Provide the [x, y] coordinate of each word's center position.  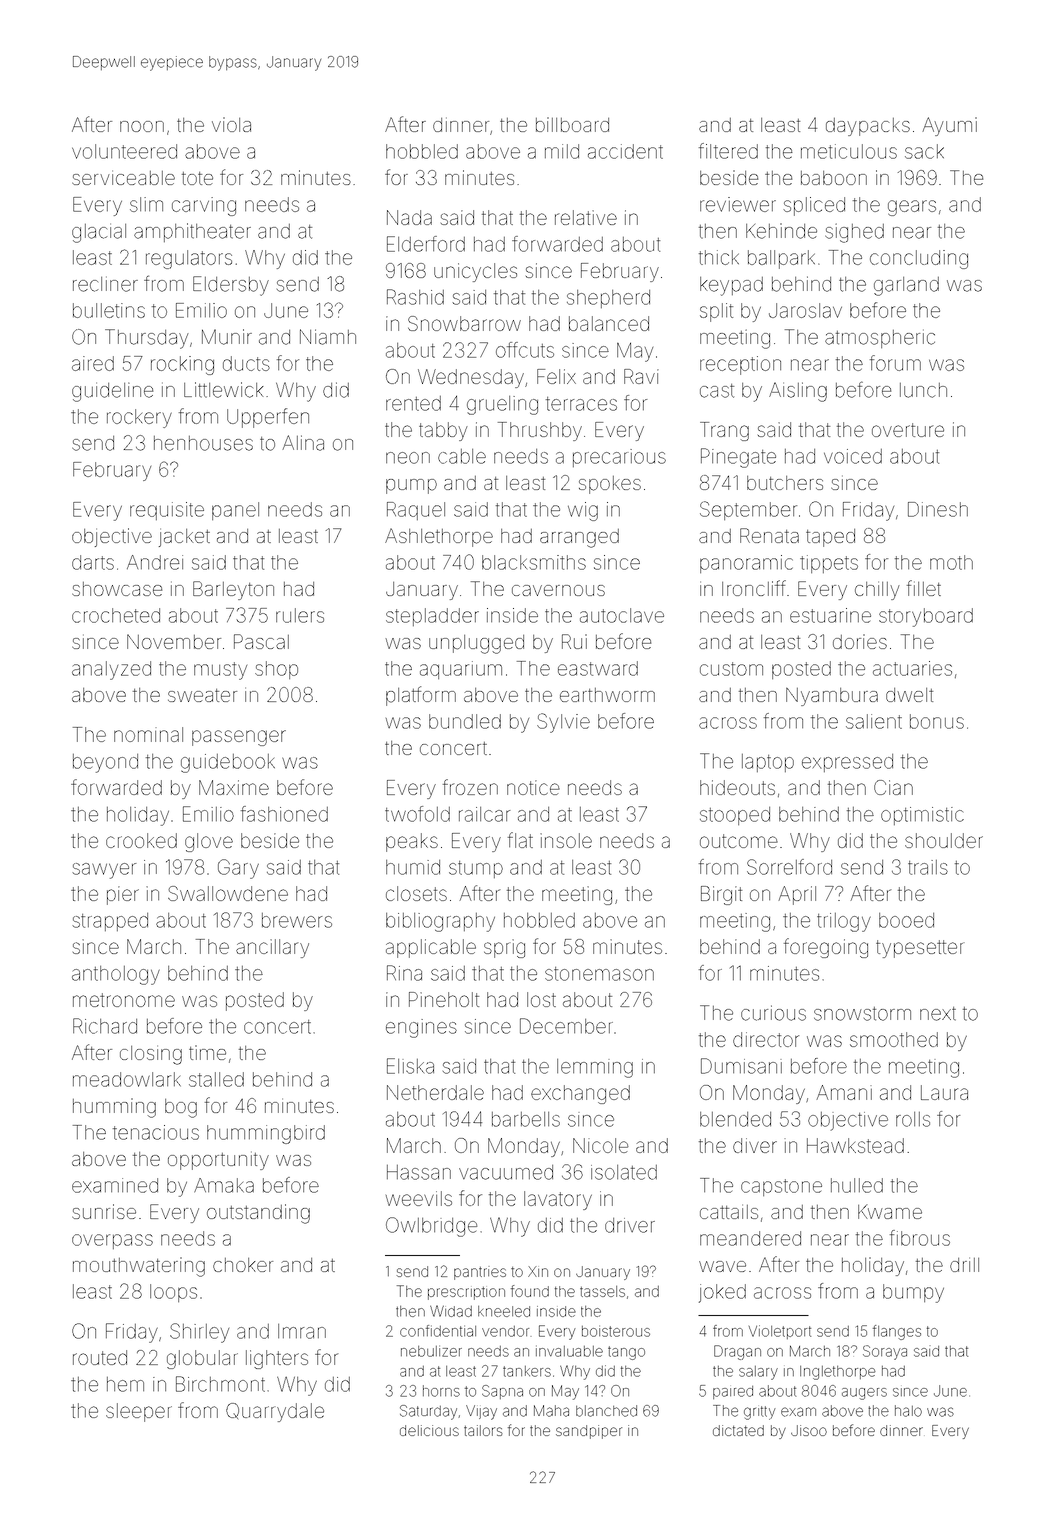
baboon [834, 178]
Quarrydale [275, 1412]
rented [413, 403]
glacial [99, 233]
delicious [429, 1430]
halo [908, 1411]
